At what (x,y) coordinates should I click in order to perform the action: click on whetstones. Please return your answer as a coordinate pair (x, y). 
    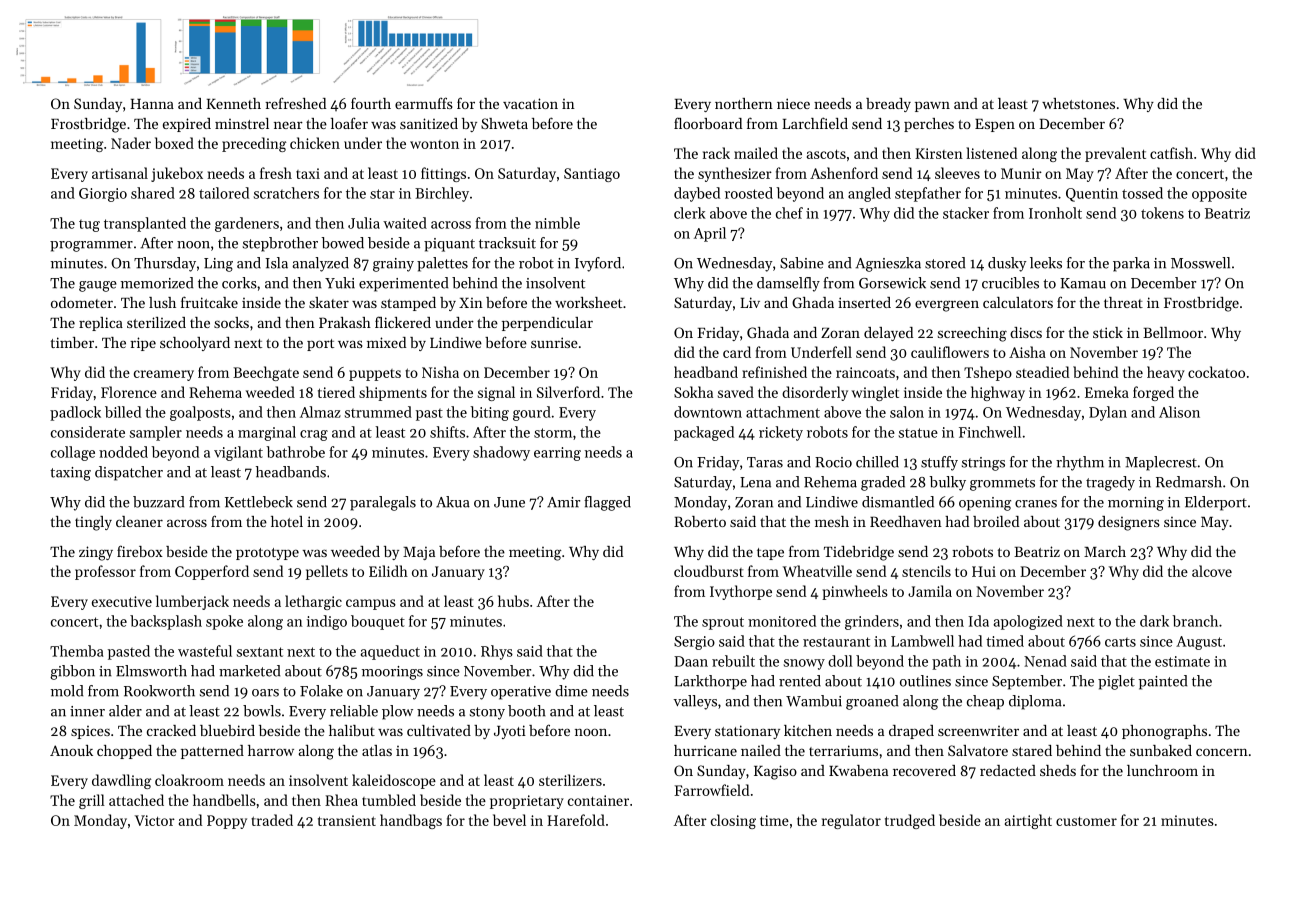
    Looking at the image, I should click on (1078, 103).
